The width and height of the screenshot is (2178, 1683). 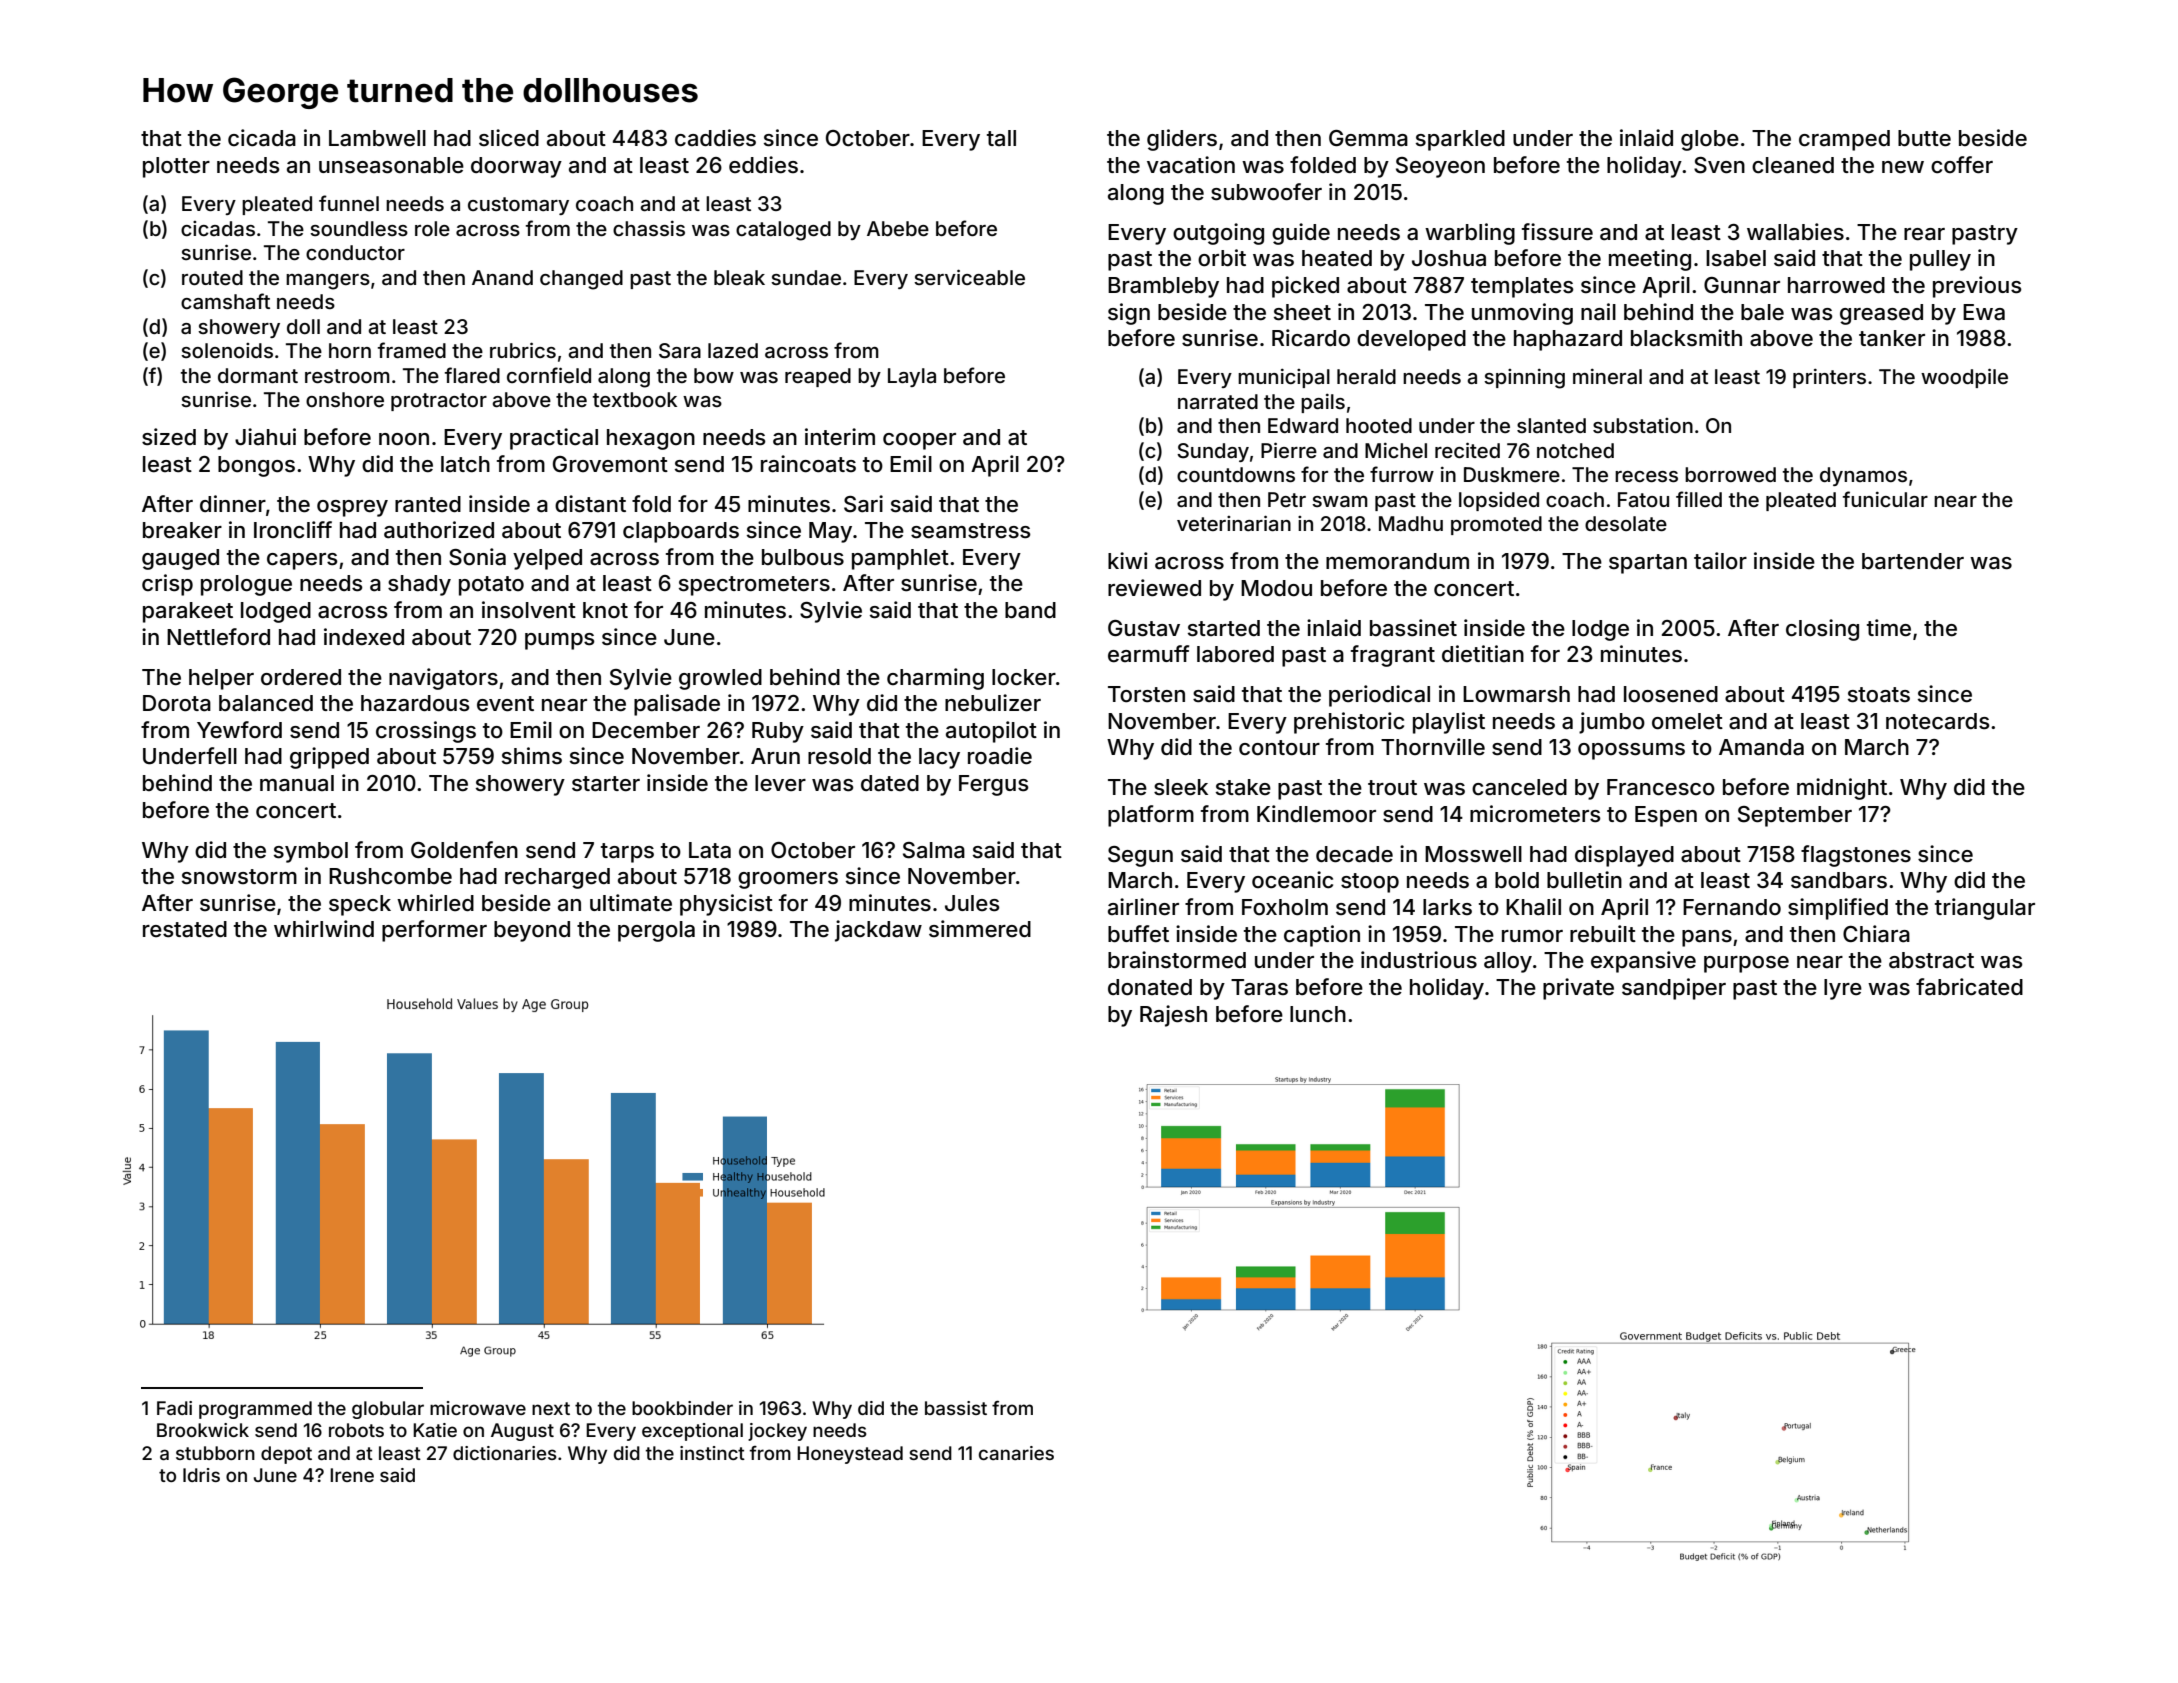 I want to click on speck, so click(x=360, y=905).
